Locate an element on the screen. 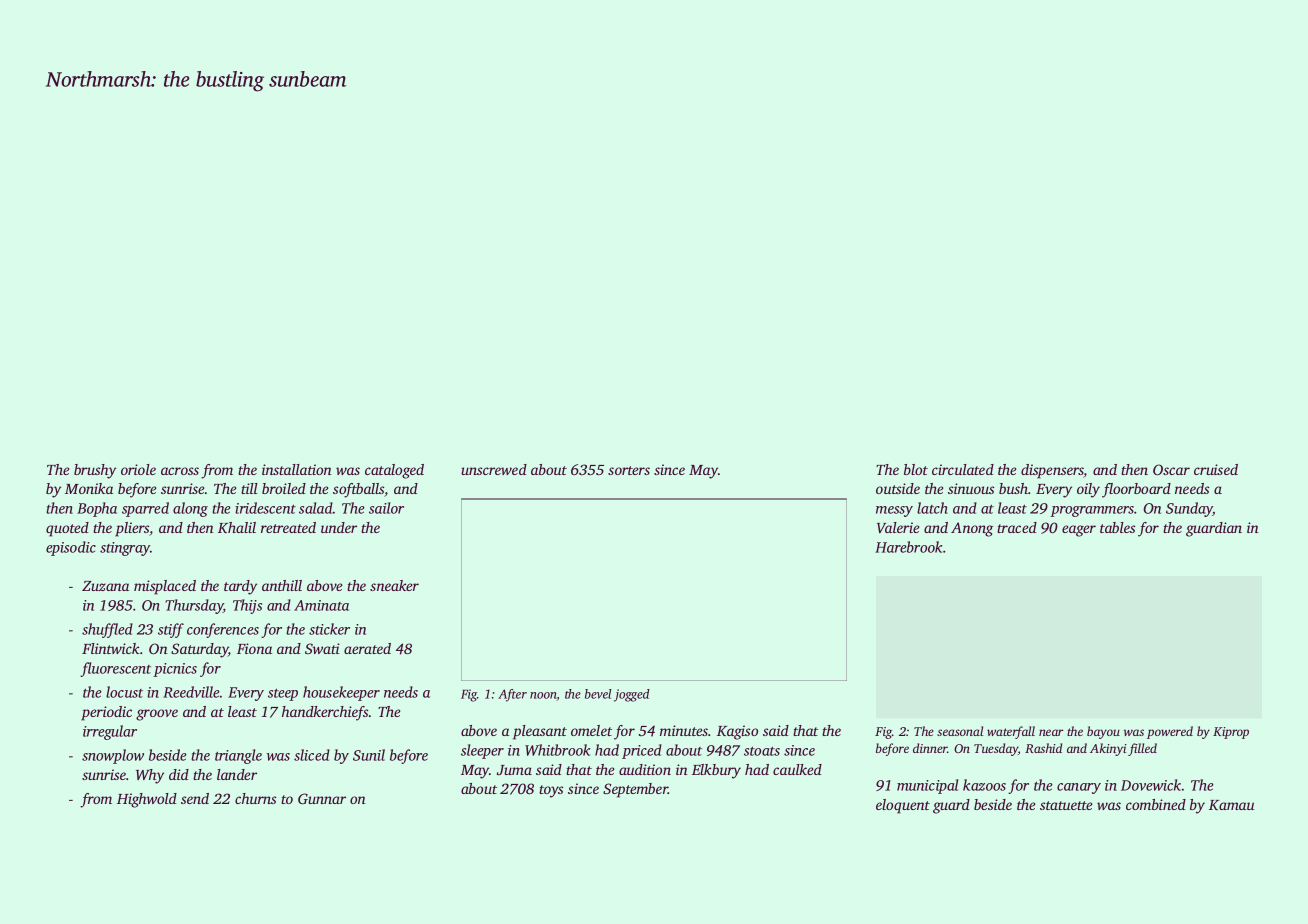 This screenshot has width=1308, height=924. Kagiso is located at coordinates (737, 732).
